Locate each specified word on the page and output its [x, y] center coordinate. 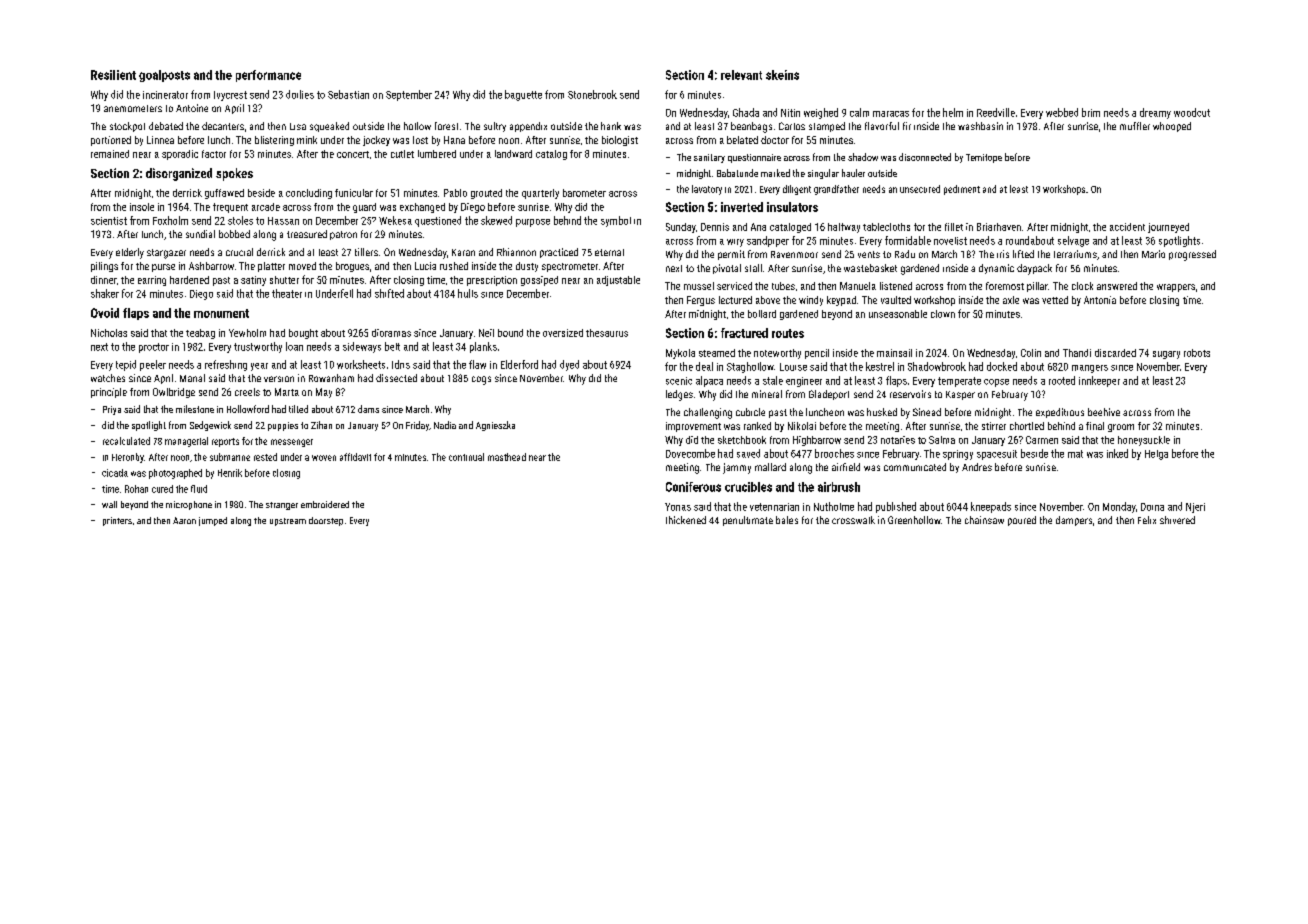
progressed [1192, 255]
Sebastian [348, 94]
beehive [1104, 412]
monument [221, 313]
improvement [693, 427]
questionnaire [754, 158]
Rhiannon [516, 252]
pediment [962, 190]
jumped [213, 521]
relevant [741, 75]
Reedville [996, 112]
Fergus [701, 301]
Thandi [1077, 353]
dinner [104, 280]
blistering [274, 141]
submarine [230, 457]
